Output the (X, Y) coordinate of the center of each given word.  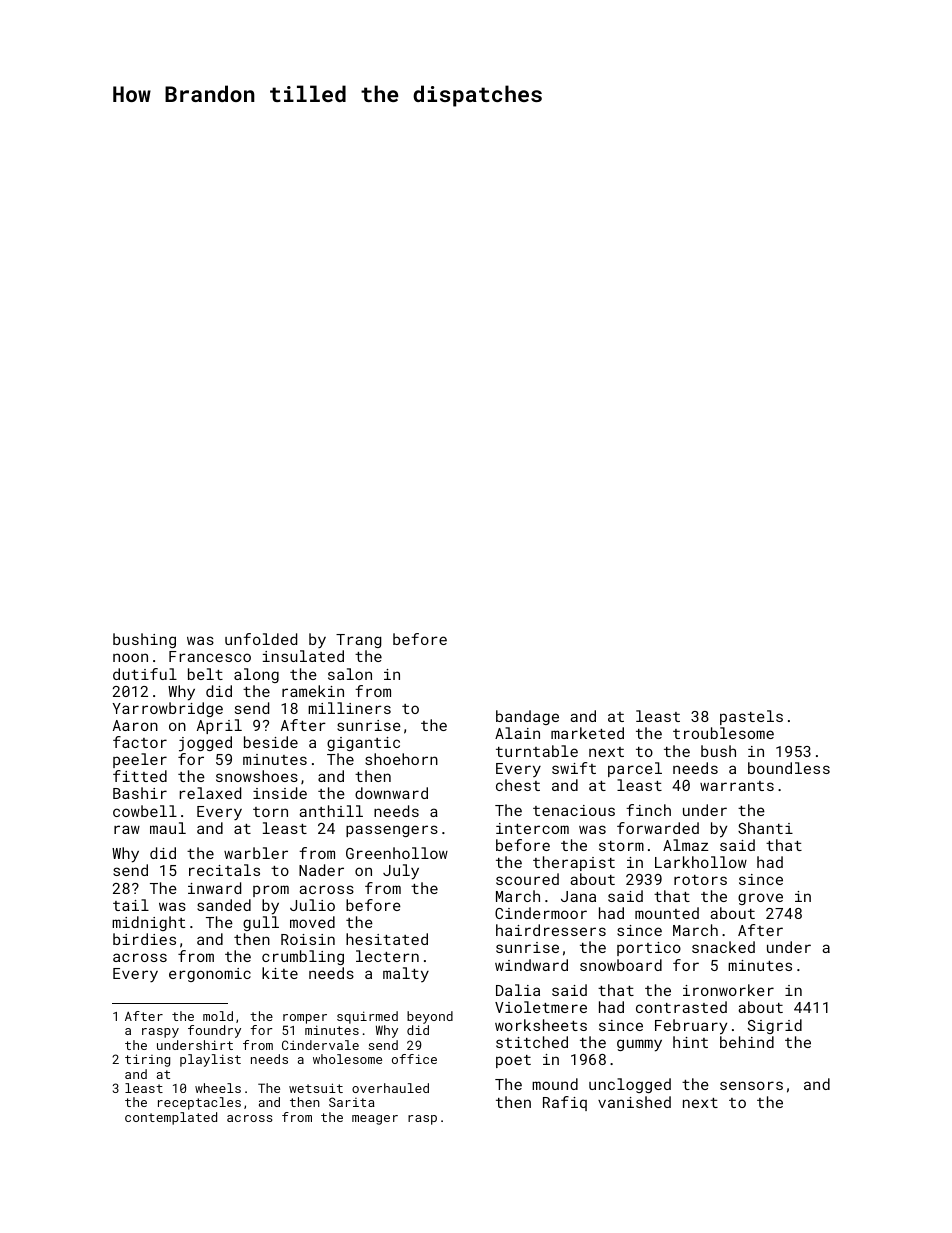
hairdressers (551, 930)
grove (760, 899)
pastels (751, 717)
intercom (532, 828)
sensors (751, 1085)
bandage (527, 717)
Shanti (765, 828)
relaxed (210, 793)
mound (555, 1084)
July (401, 872)
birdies (144, 939)
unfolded (261, 639)
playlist (210, 1060)
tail (131, 905)
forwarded (658, 828)
